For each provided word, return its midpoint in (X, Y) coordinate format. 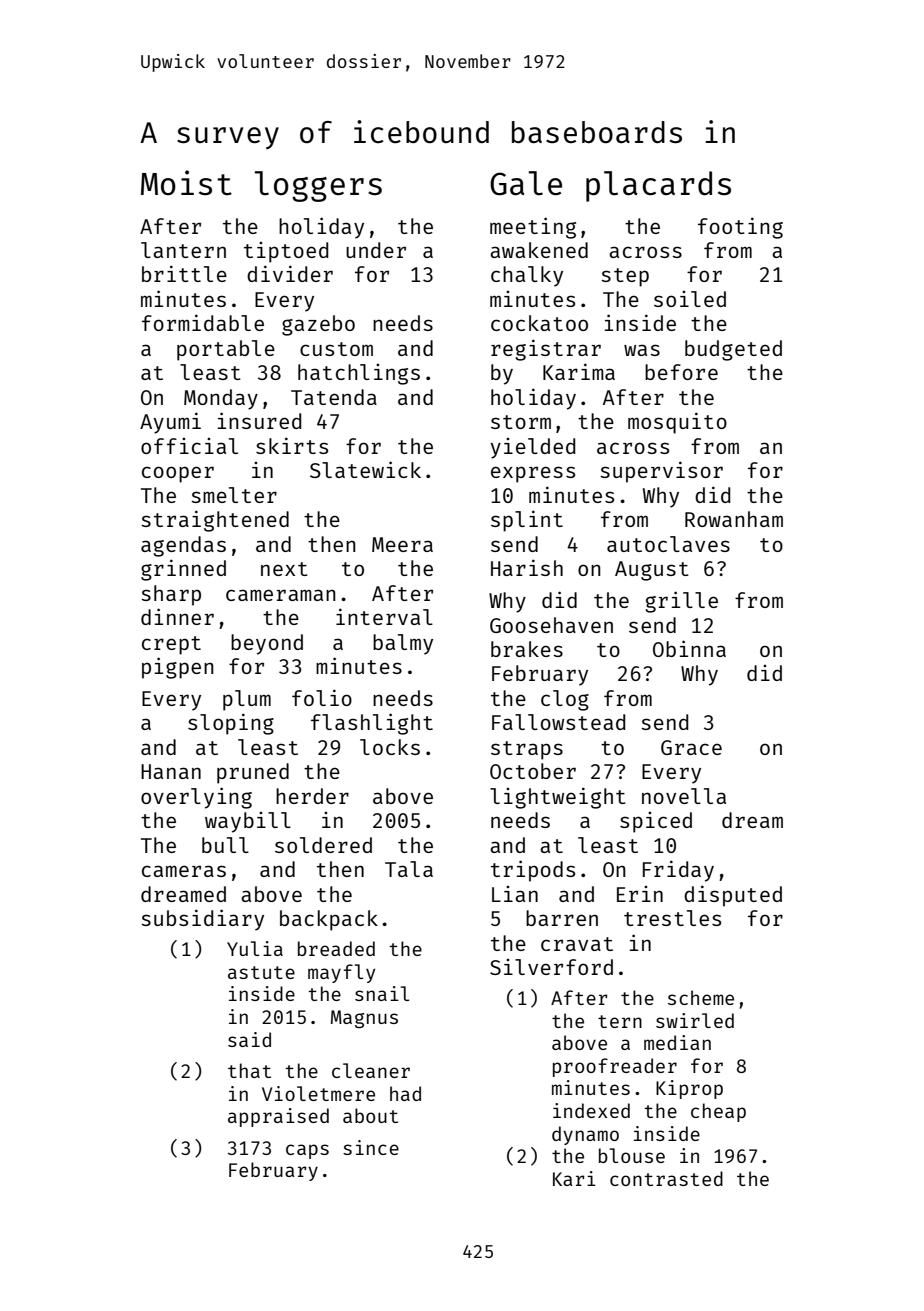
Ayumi (170, 423)
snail (382, 993)
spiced (656, 822)
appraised (278, 1117)
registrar (546, 350)
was (642, 350)
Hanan (171, 771)
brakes (527, 649)
